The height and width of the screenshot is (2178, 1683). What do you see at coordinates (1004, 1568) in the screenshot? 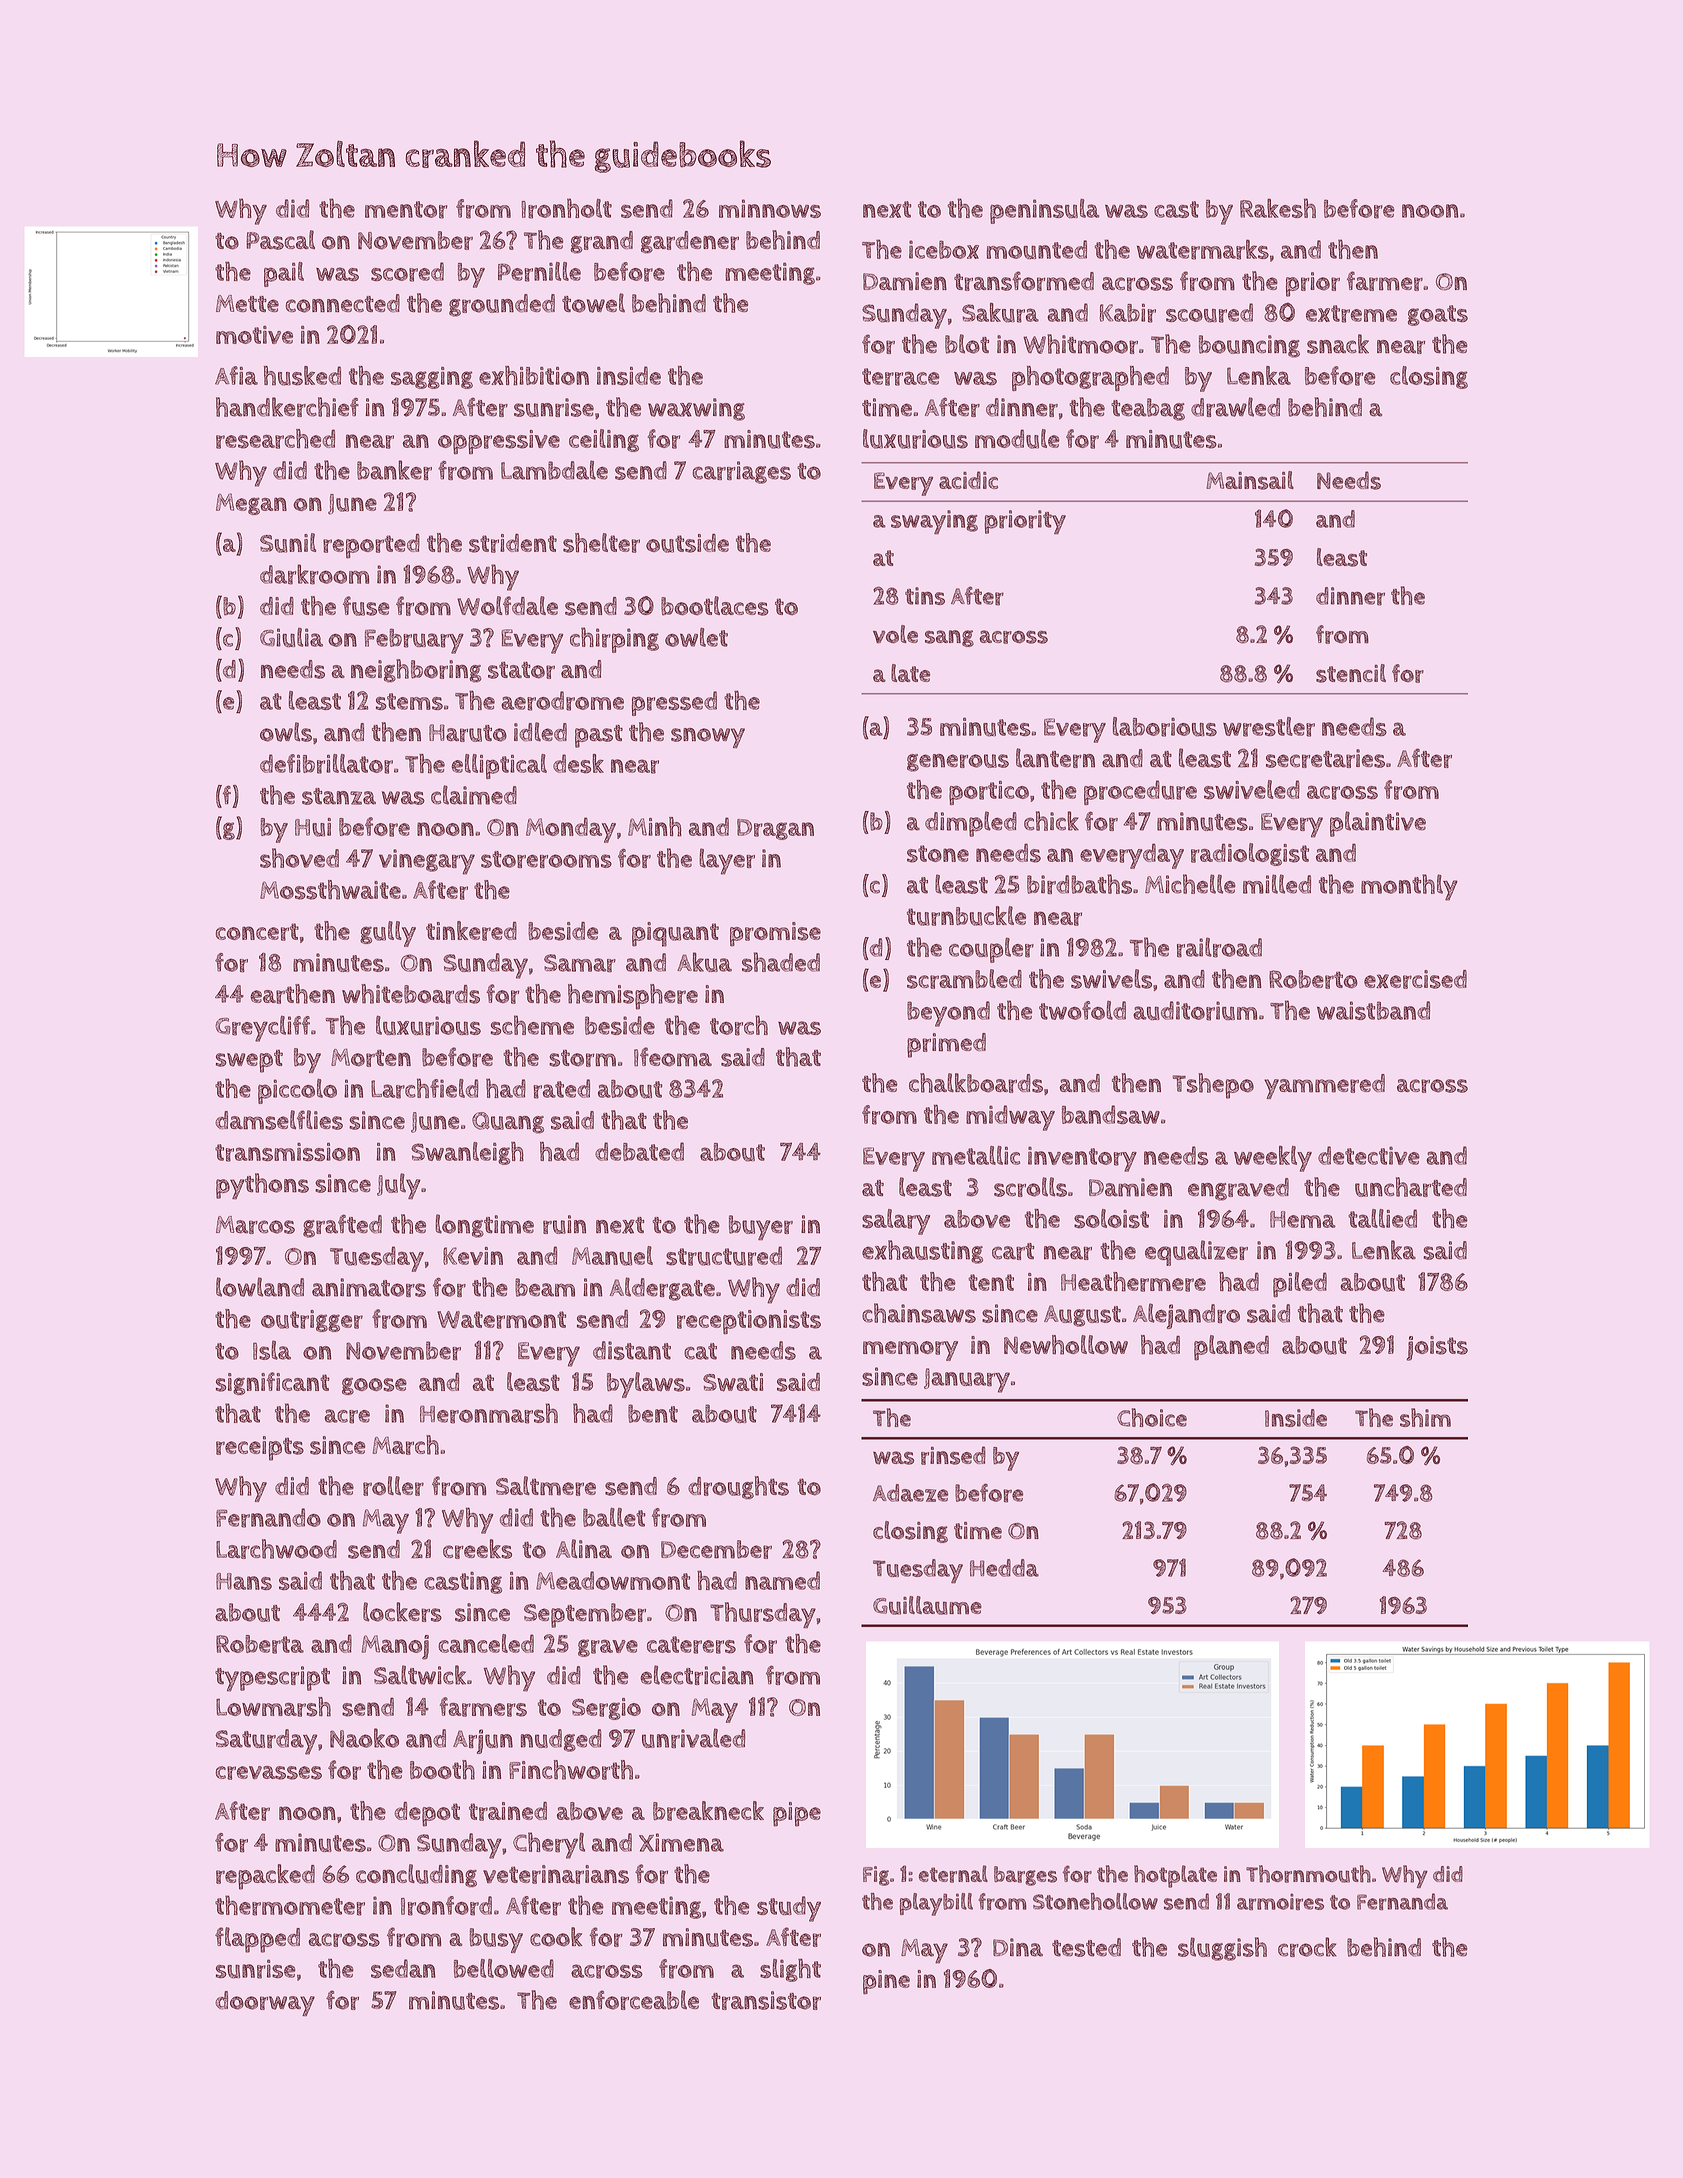
I see `Hedda` at bounding box center [1004, 1568].
